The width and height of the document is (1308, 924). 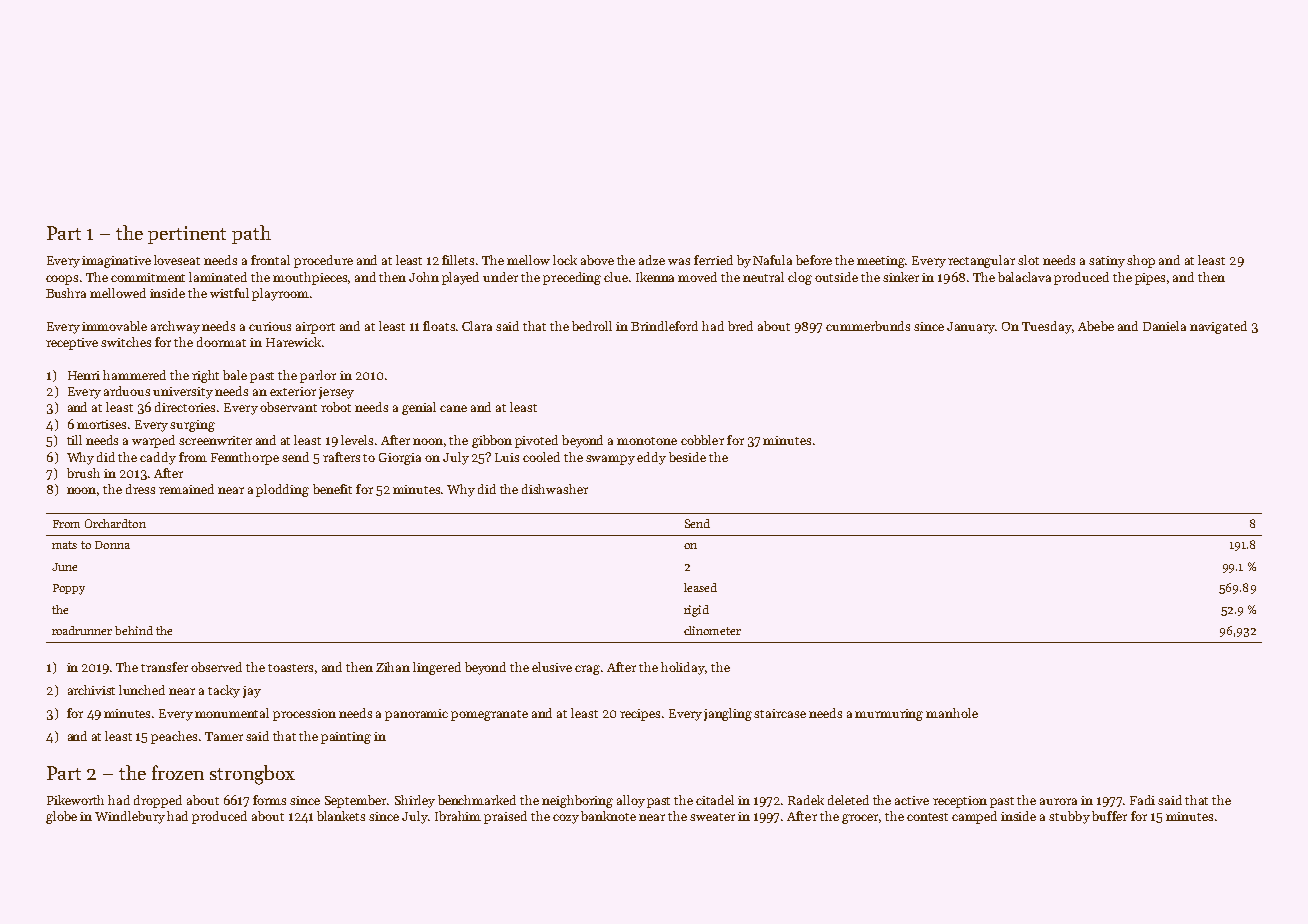 I want to click on Poppy, so click(x=69, y=589).
